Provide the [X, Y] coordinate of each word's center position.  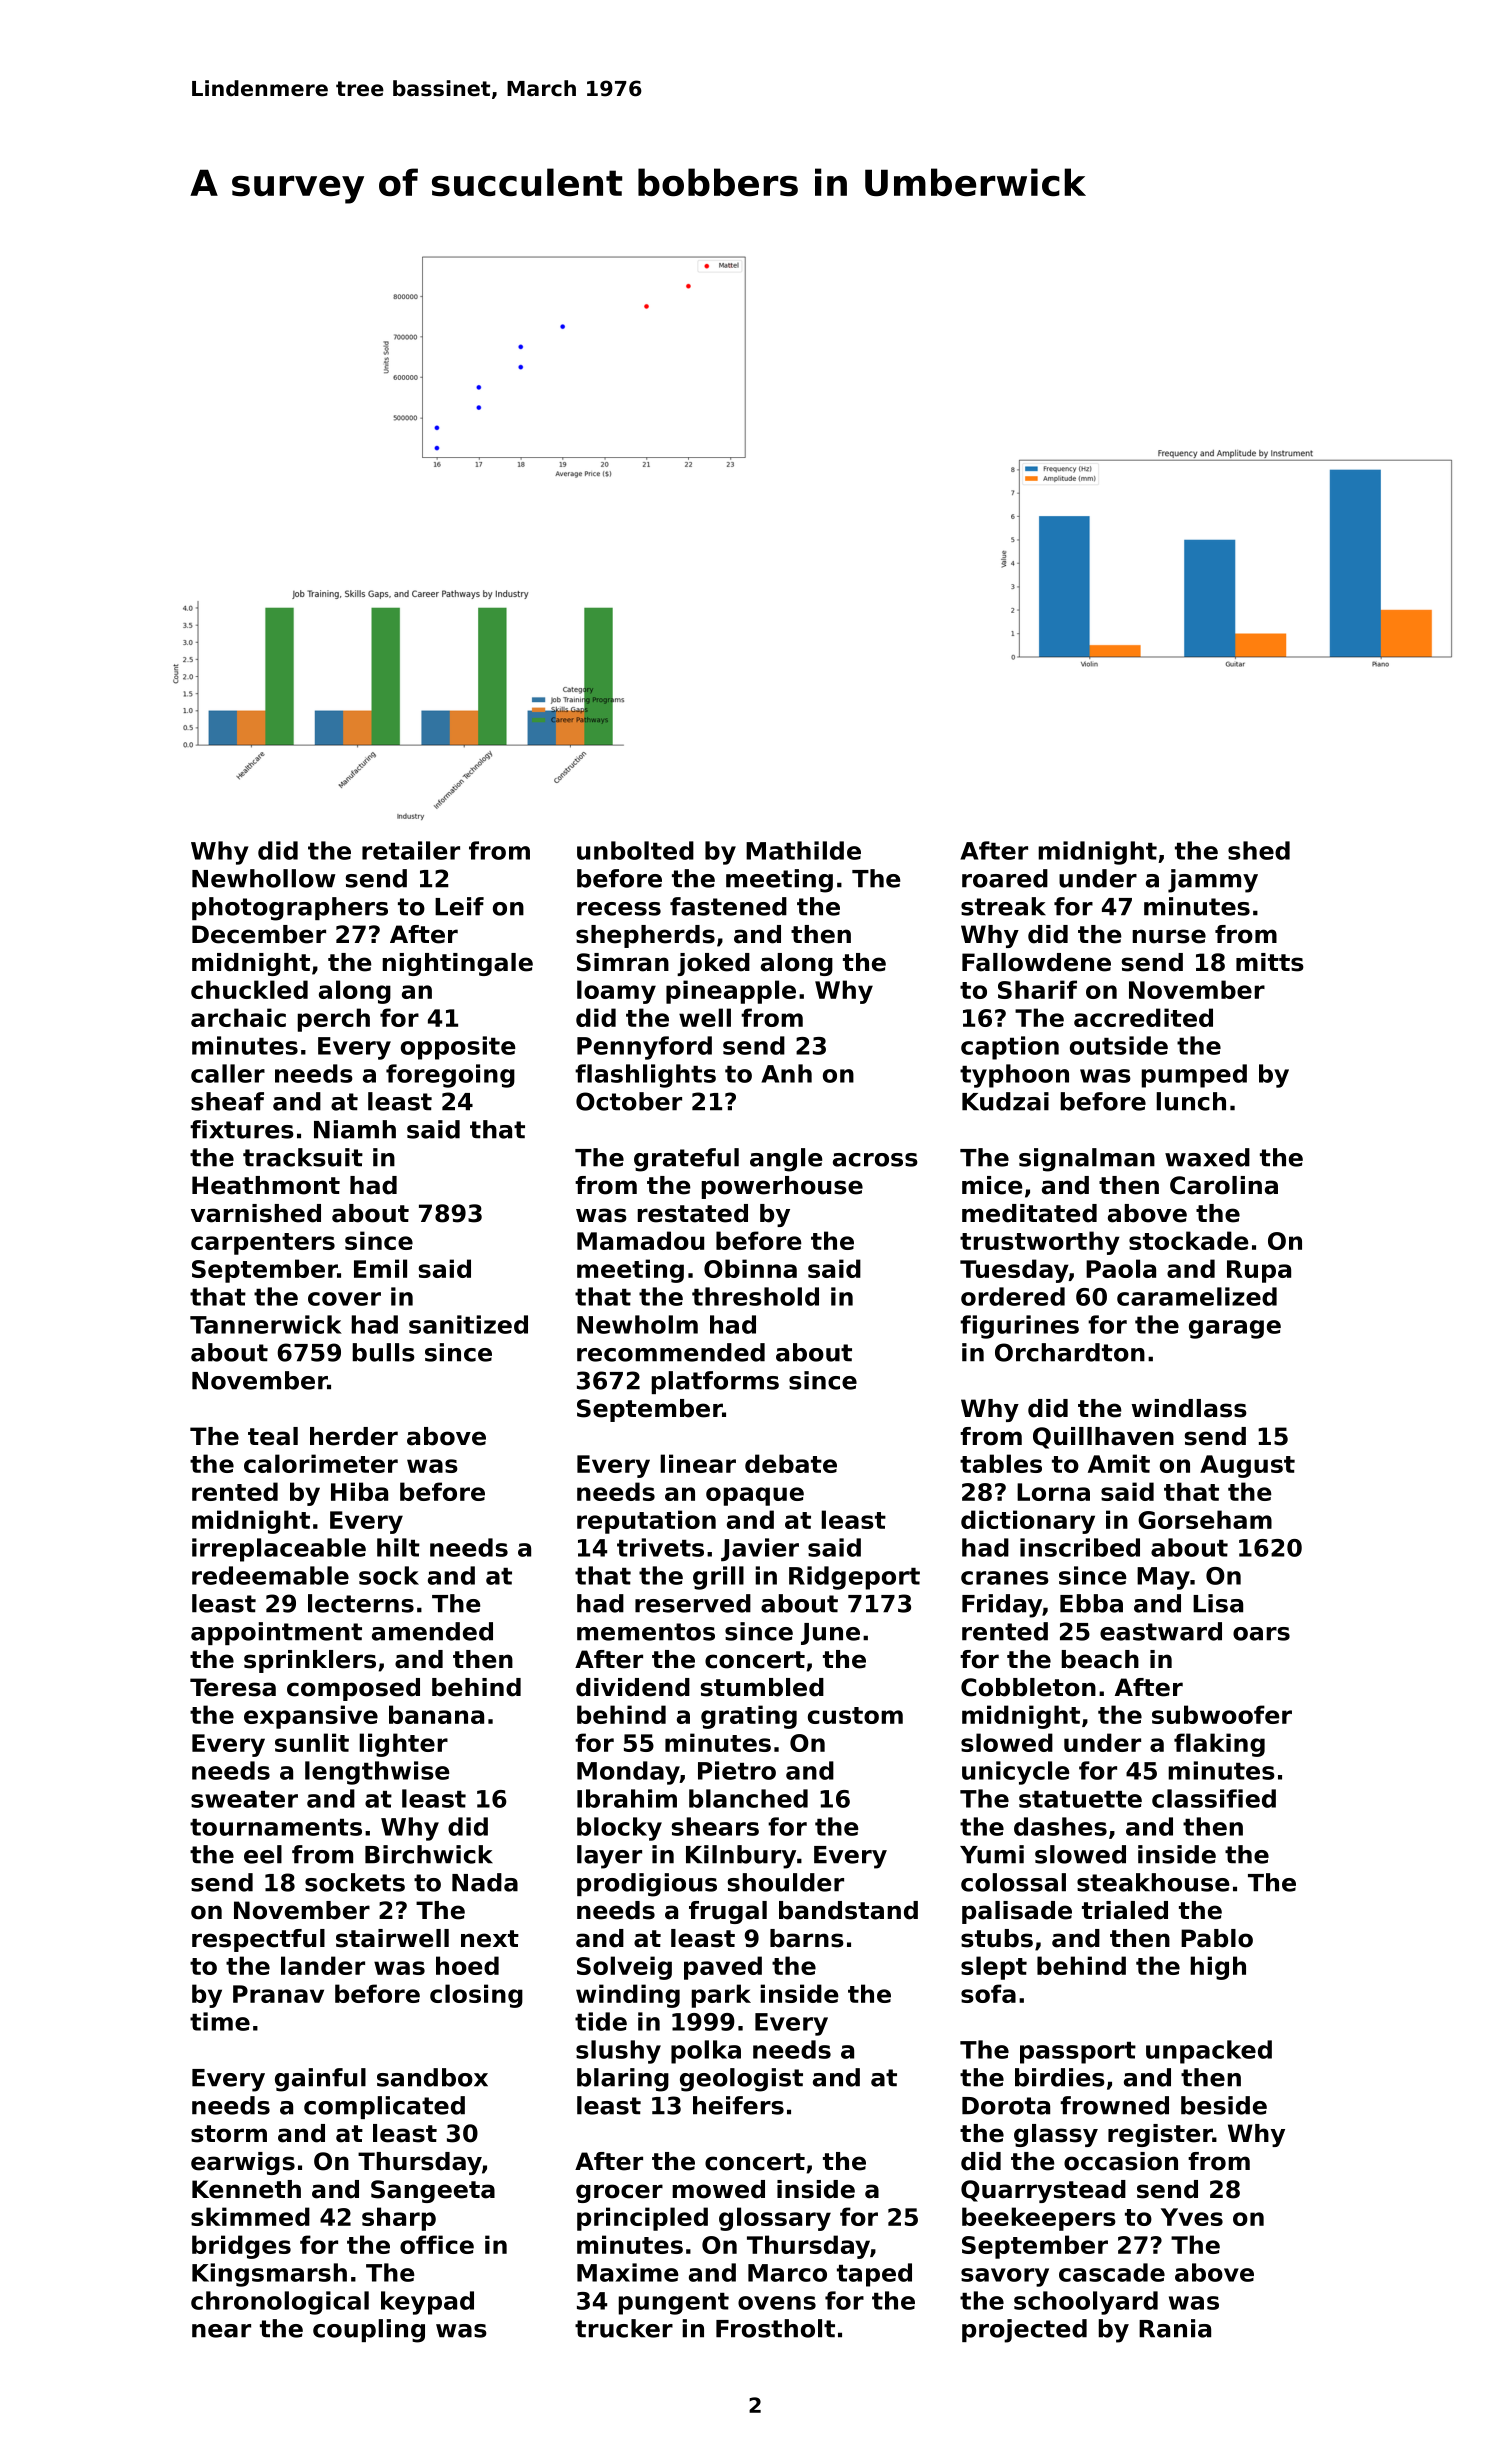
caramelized [1197, 1296]
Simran [623, 962]
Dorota [1006, 2106]
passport [1078, 2053]
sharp [399, 2219]
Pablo [1217, 1938]
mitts [1270, 962]
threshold [755, 1296]
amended [432, 1631]
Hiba [359, 1491]
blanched [748, 1798]
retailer [411, 850]
